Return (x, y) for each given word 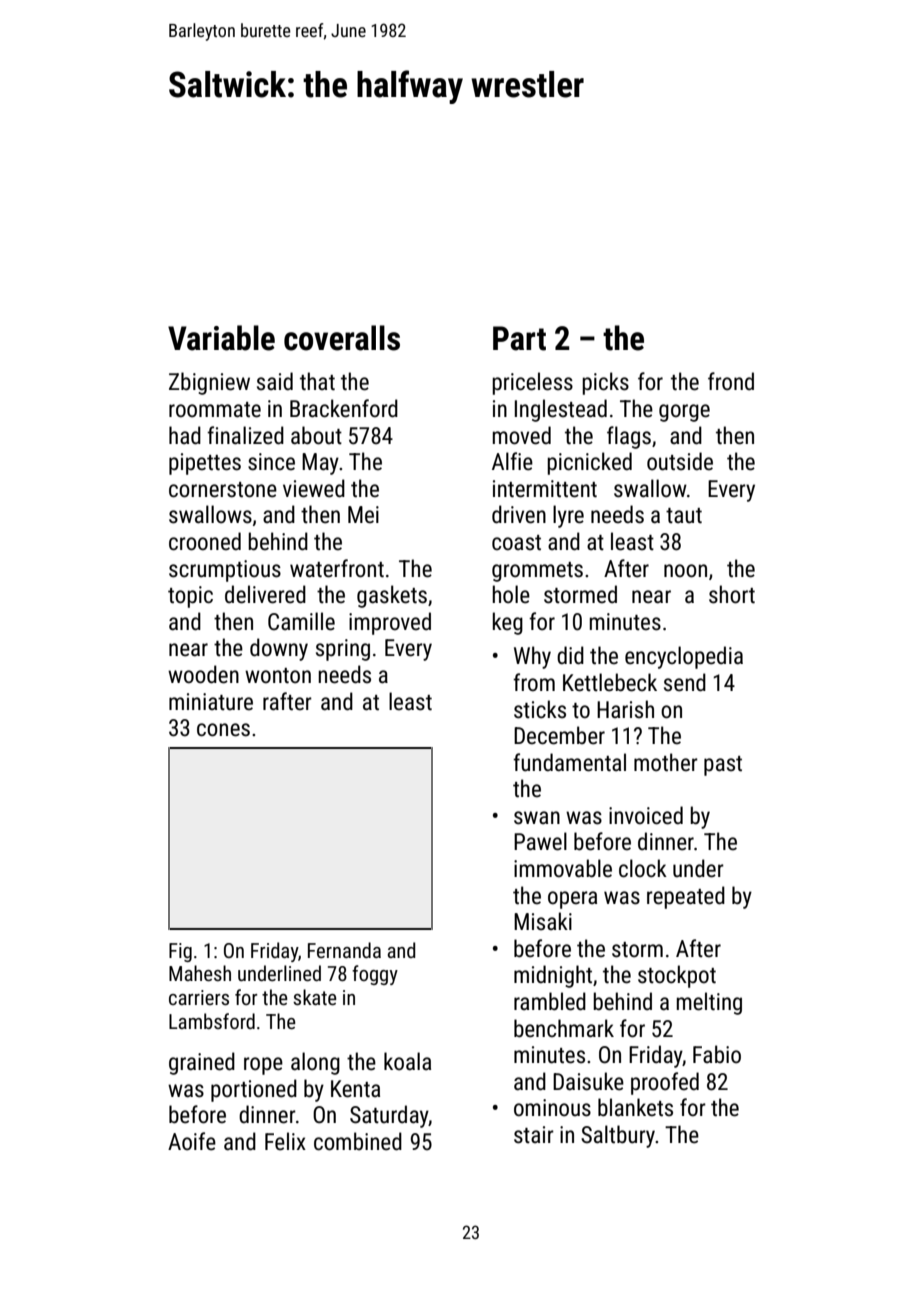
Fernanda (344, 950)
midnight (553, 976)
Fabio (717, 1054)
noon (685, 571)
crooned (205, 541)
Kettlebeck (610, 682)
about (316, 435)
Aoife (192, 1141)
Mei (363, 515)
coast (516, 543)
